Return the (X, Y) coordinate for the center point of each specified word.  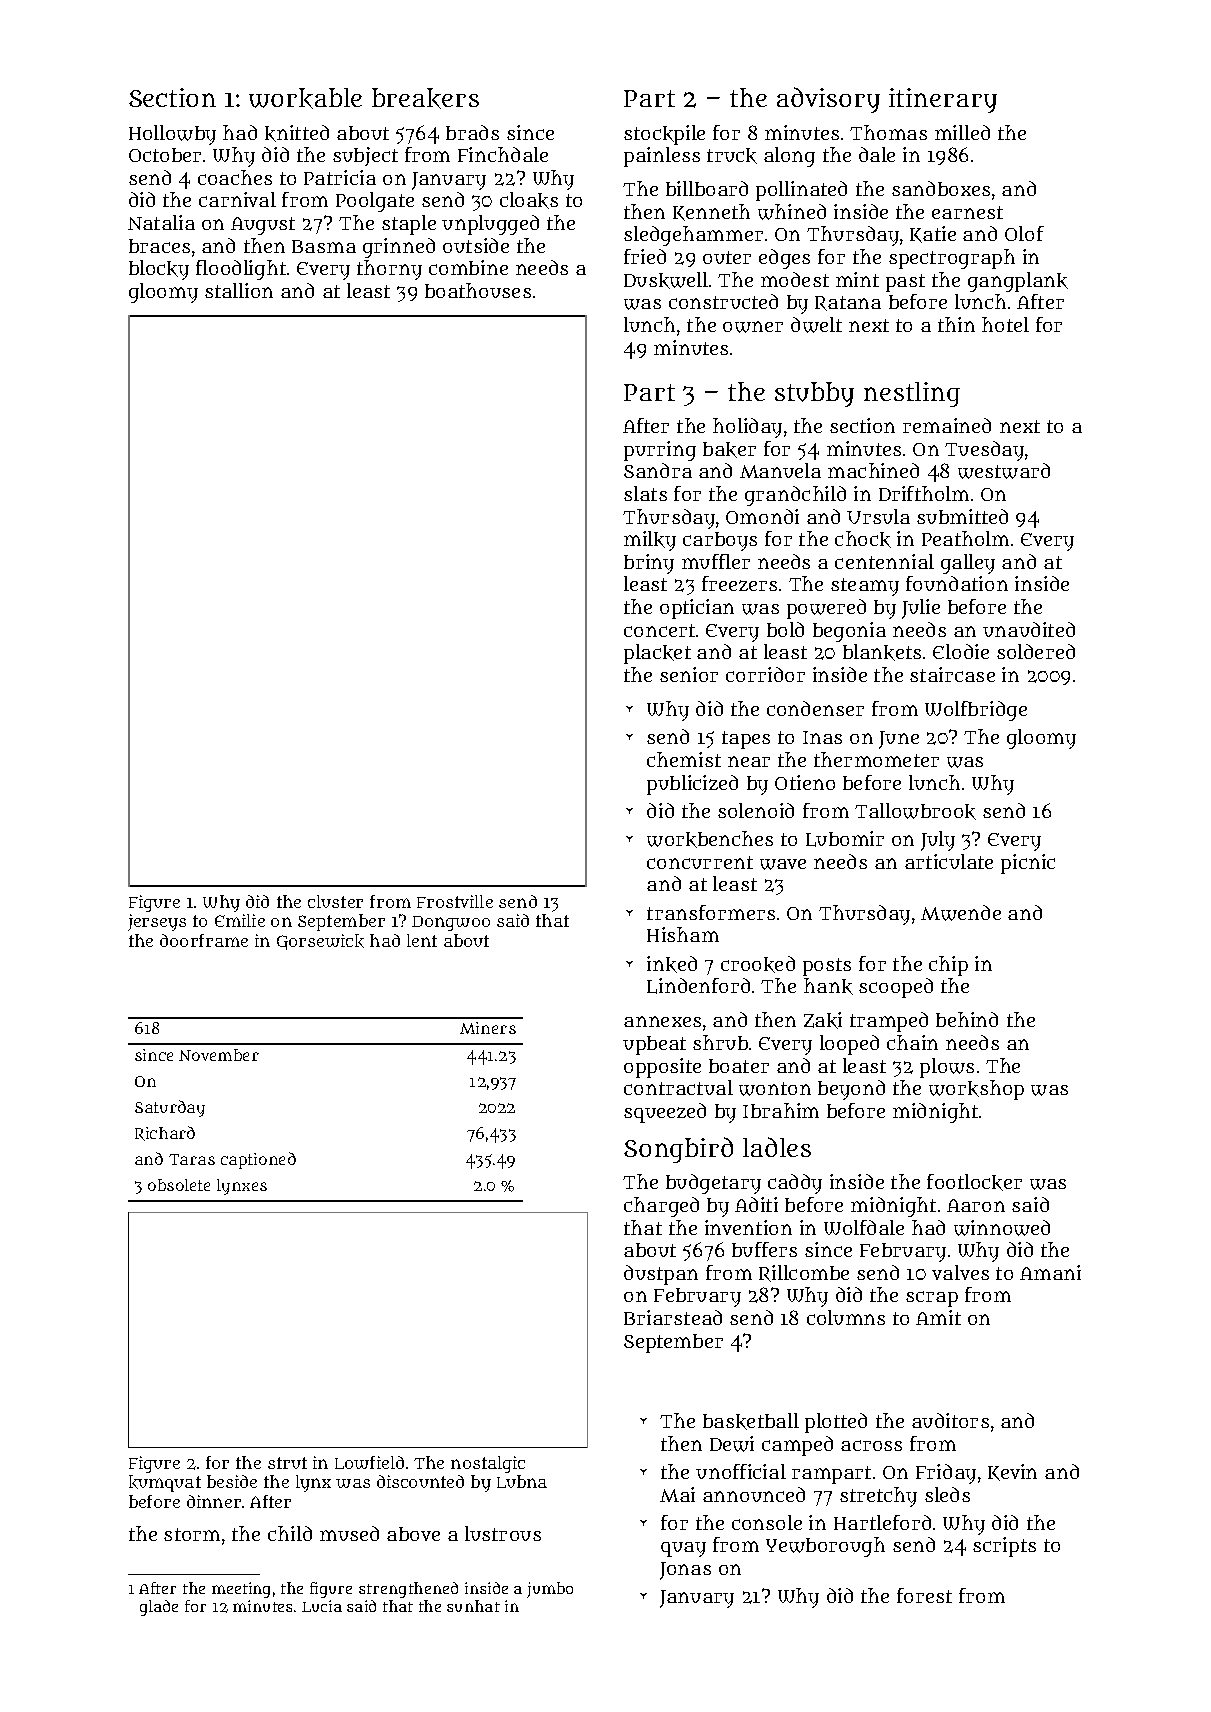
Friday (946, 1474)
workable (305, 98)
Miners (488, 1028)
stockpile (664, 135)
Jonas (685, 1571)
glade (159, 1608)
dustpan (661, 1275)
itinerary (943, 100)
